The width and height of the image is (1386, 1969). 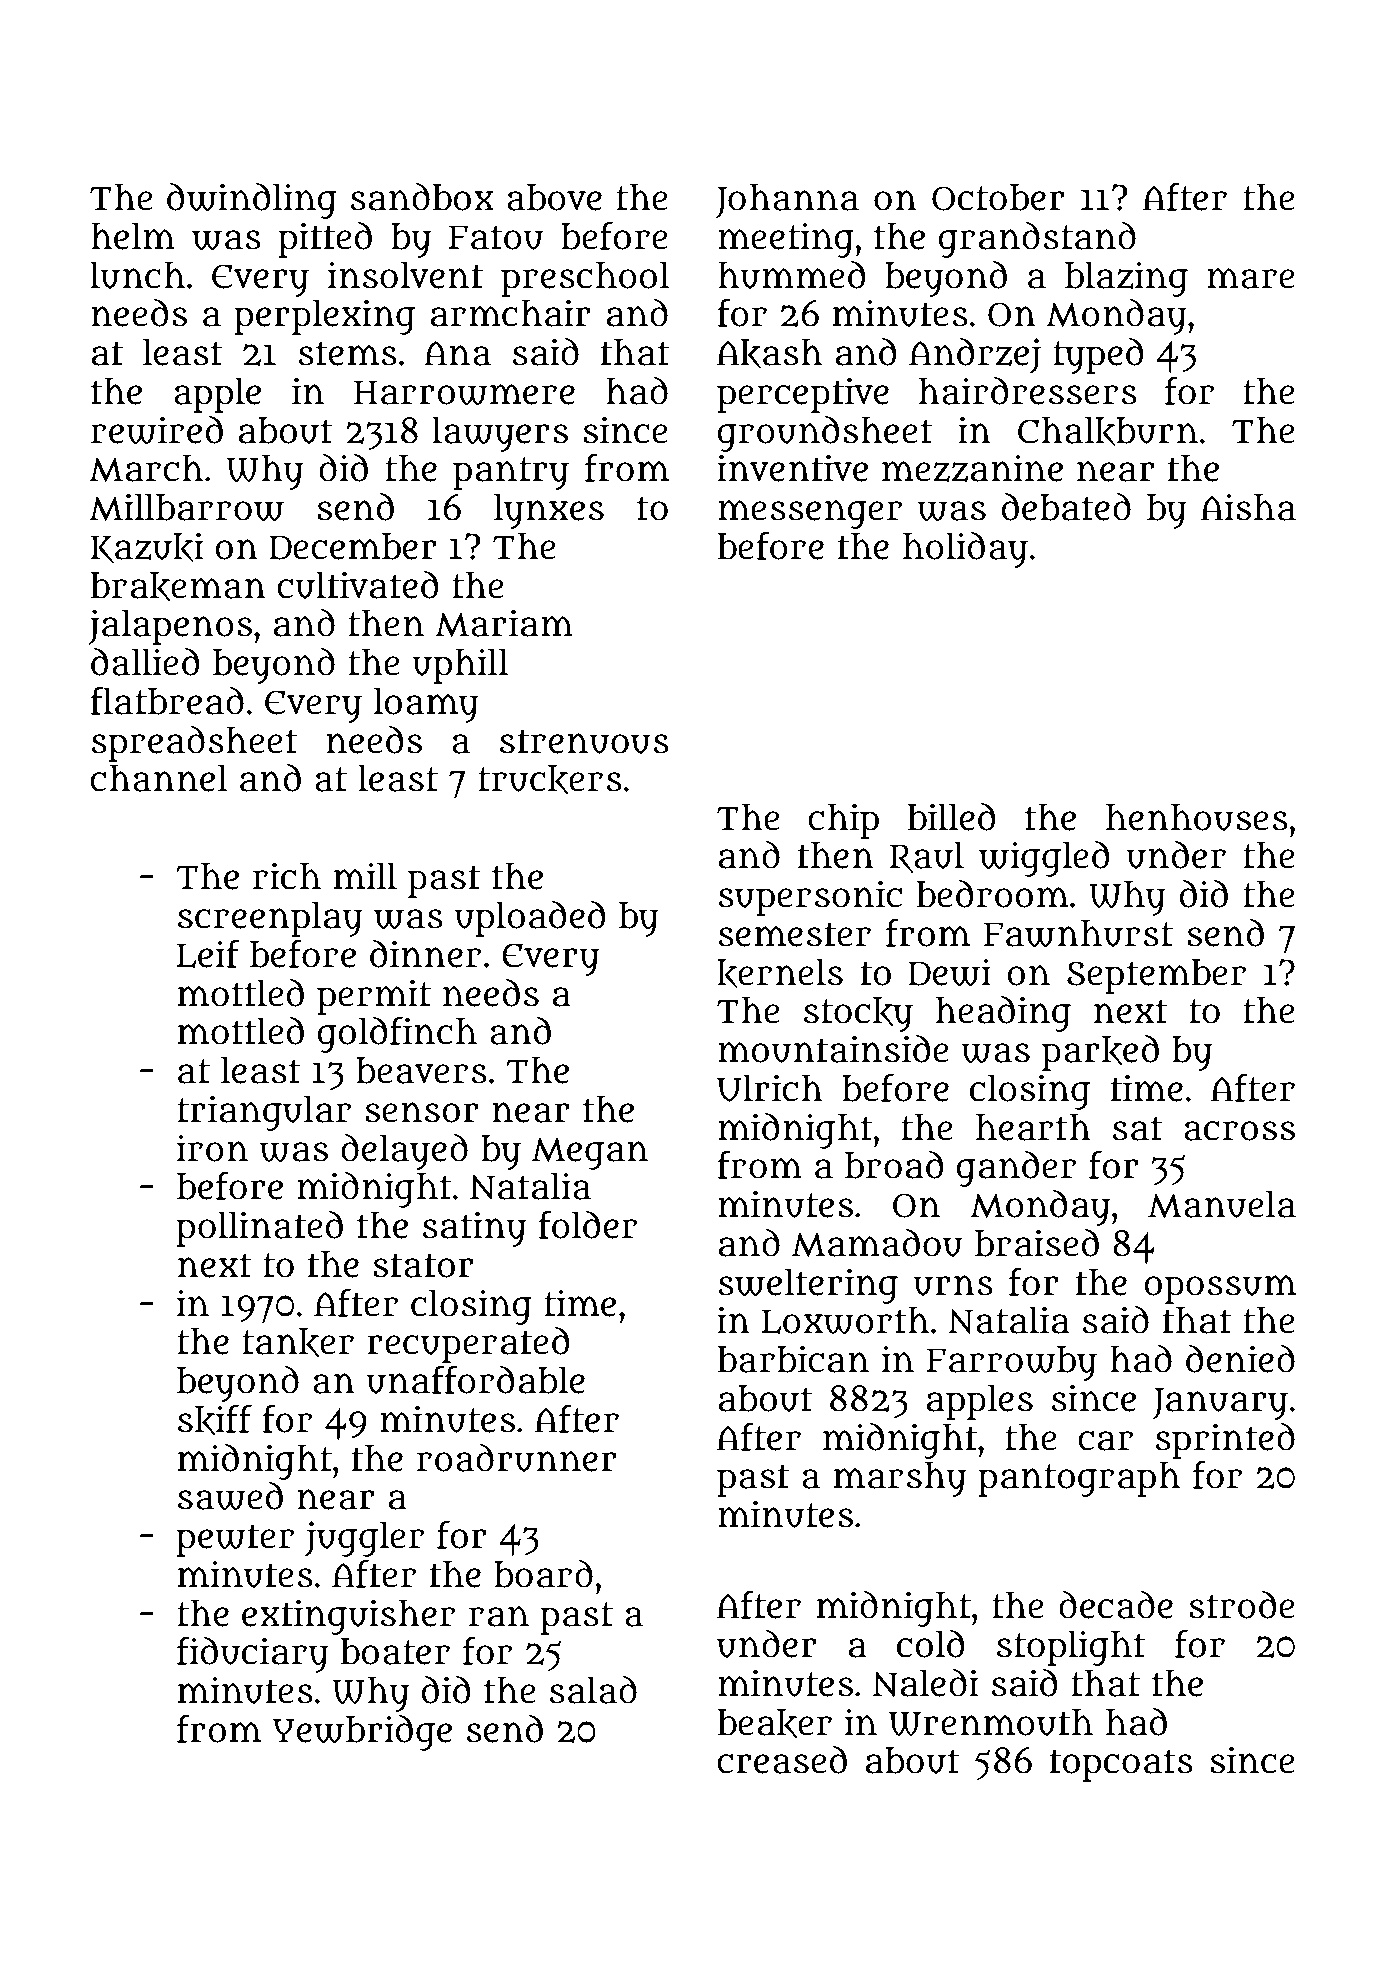 What do you see at coordinates (1028, 391) in the image?
I see `hairdressers` at bounding box center [1028, 391].
